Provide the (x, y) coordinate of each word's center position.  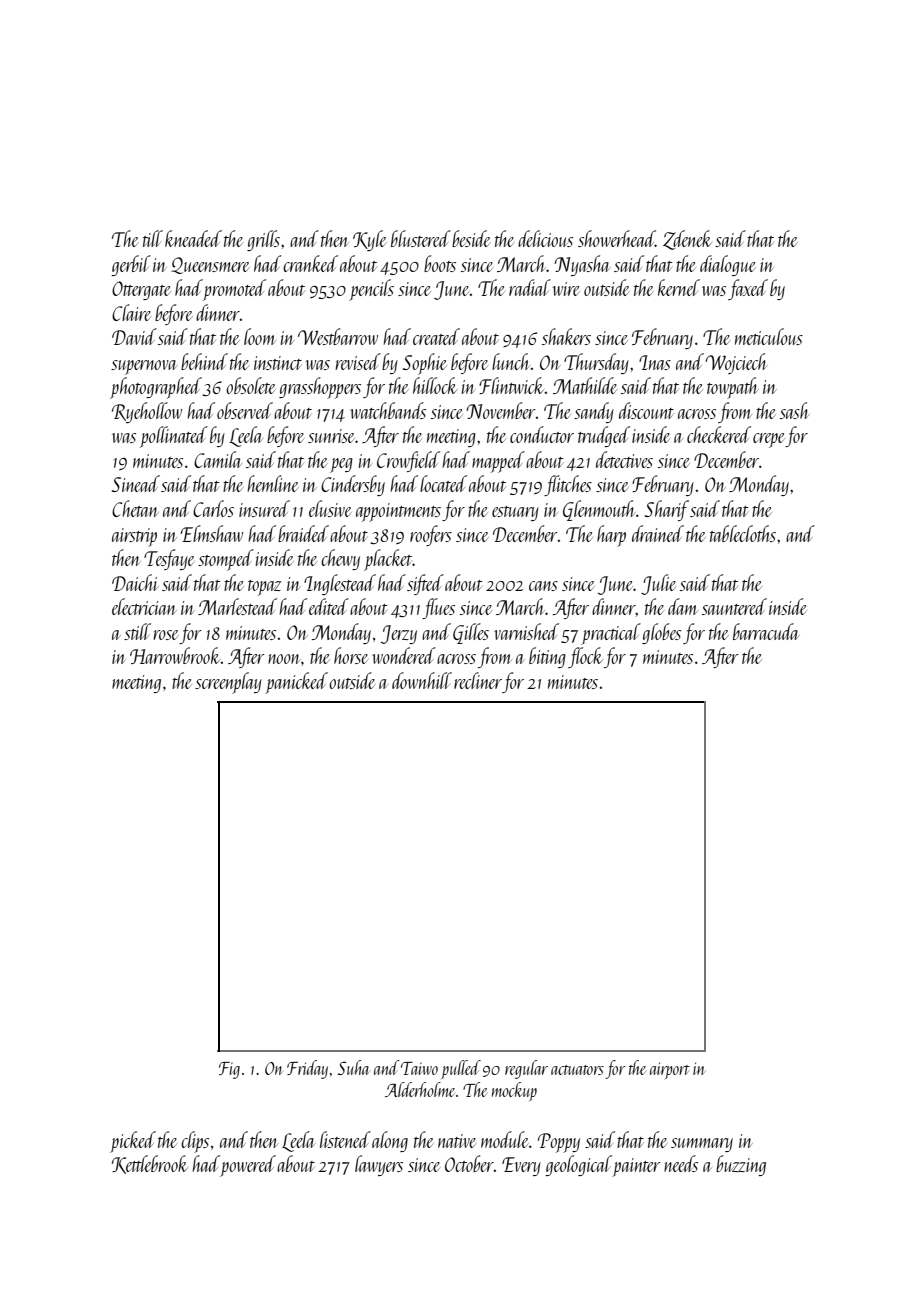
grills (263, 240)
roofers (431, 535)
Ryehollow (147, 412)
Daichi (135, 582)
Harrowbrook (175, 655)
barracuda (766, 631)
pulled (461, 1069)
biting (547, 657)
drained (658, 533)
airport (670, 1070)
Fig (229, 1070)
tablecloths (743, 533)
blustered (421, 238)
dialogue (728, 265)
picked (133, 1142)
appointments (398, 512)
